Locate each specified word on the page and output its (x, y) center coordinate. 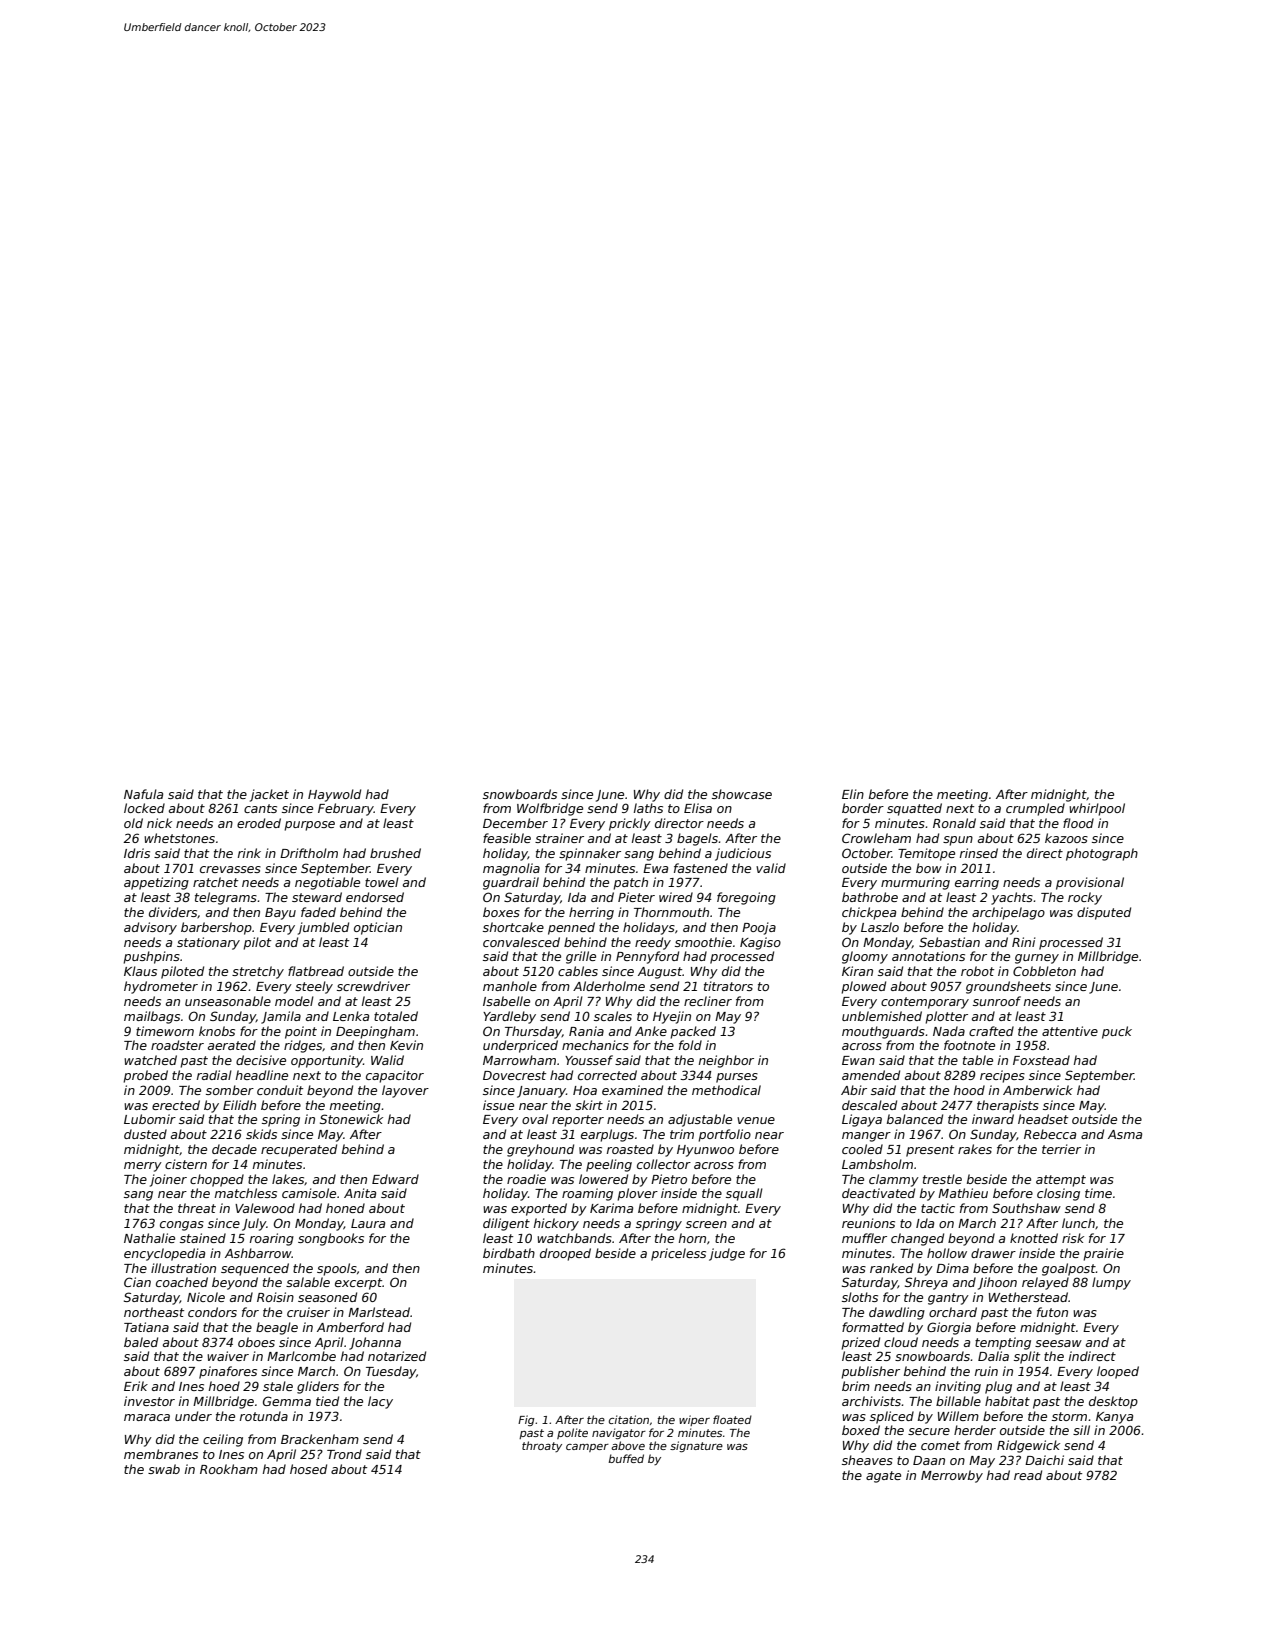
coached (182, 1282)
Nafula (143, 794)
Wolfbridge (550, 809)
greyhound (540, 1150)
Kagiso (760, 943)
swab (164, 1469)
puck (1117, 1032)
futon (1052, 1312)
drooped (565, 1254)
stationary (208, 943)
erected (176, 1105)
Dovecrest (514, 1075)
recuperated (299, 1150)
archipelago (1008, 913)
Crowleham (876, 838)
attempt (1061, 1181)
